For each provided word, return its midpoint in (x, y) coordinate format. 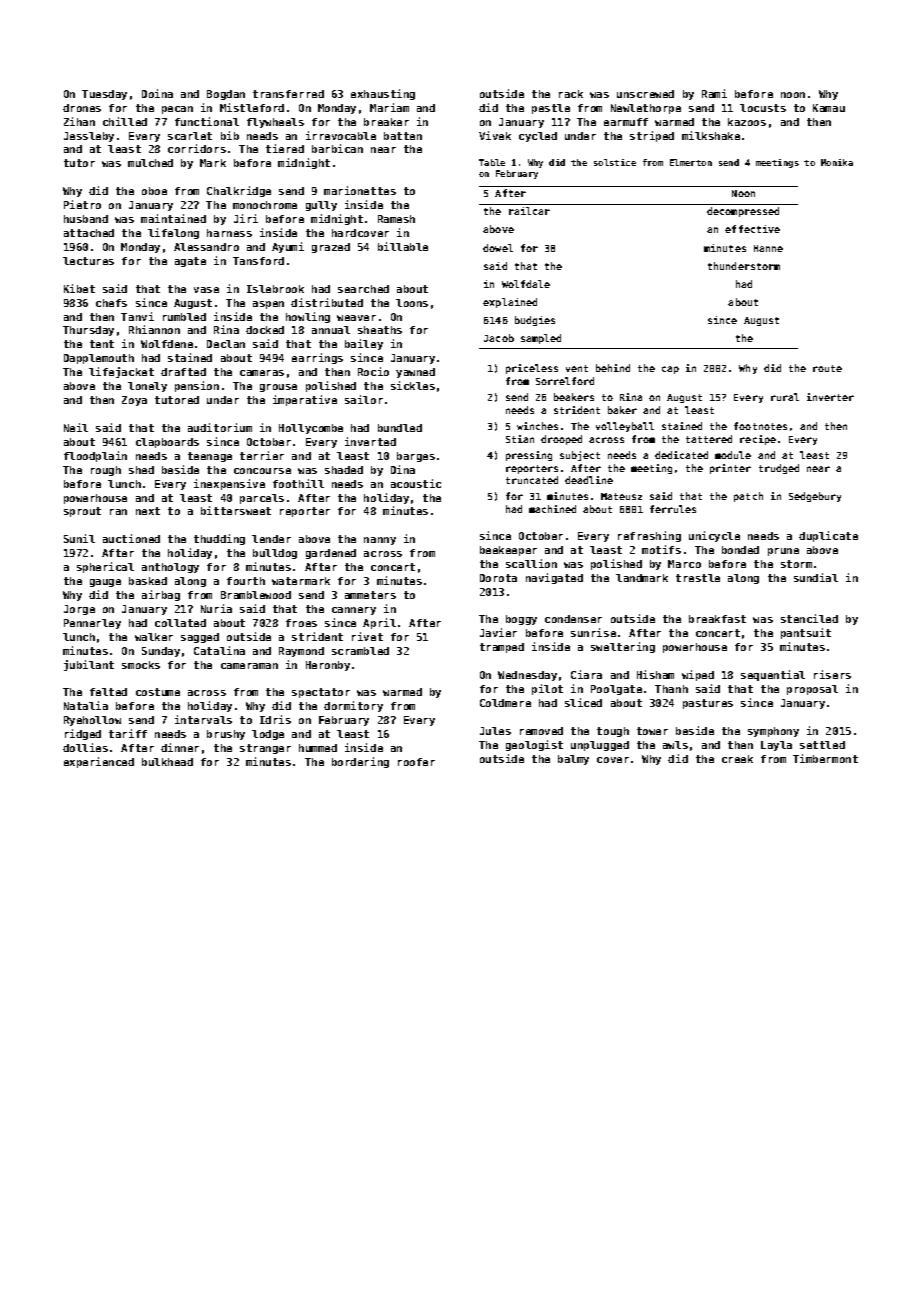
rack (571, 94)
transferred (288, 94)
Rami (714, 93)
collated (180, 623)
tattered (709, 439)
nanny (380, 541)
